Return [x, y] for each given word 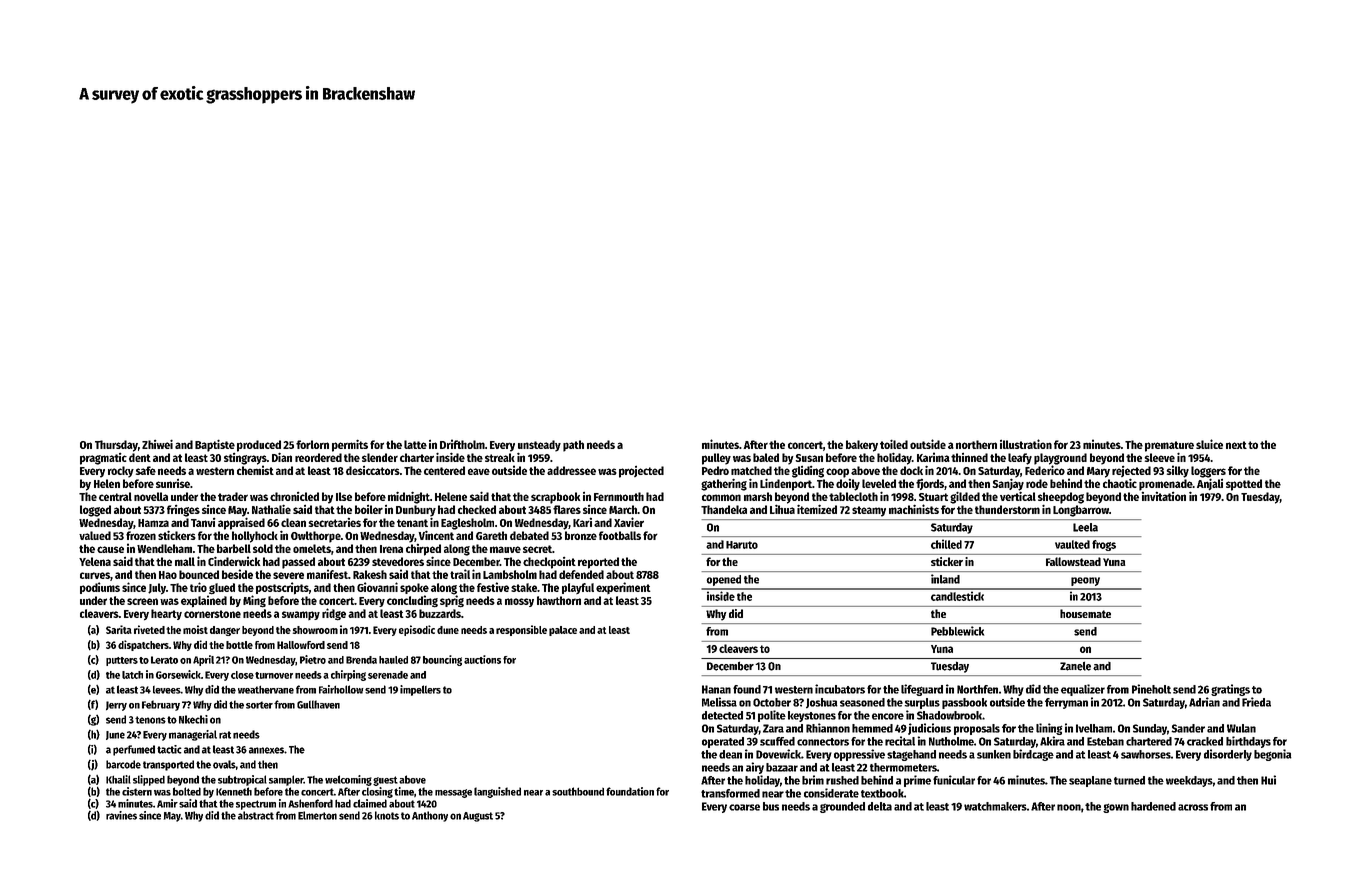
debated [529, 535]
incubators [840, 689]
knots [387, 815]
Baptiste [215, 446]
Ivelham [1094, 728]
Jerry [116, 706]
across [1193, 807]
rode [1037, 483]
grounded [842, 807]
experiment [623, 588]
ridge [334, 614]
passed [298, 563]
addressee [571, 470]
